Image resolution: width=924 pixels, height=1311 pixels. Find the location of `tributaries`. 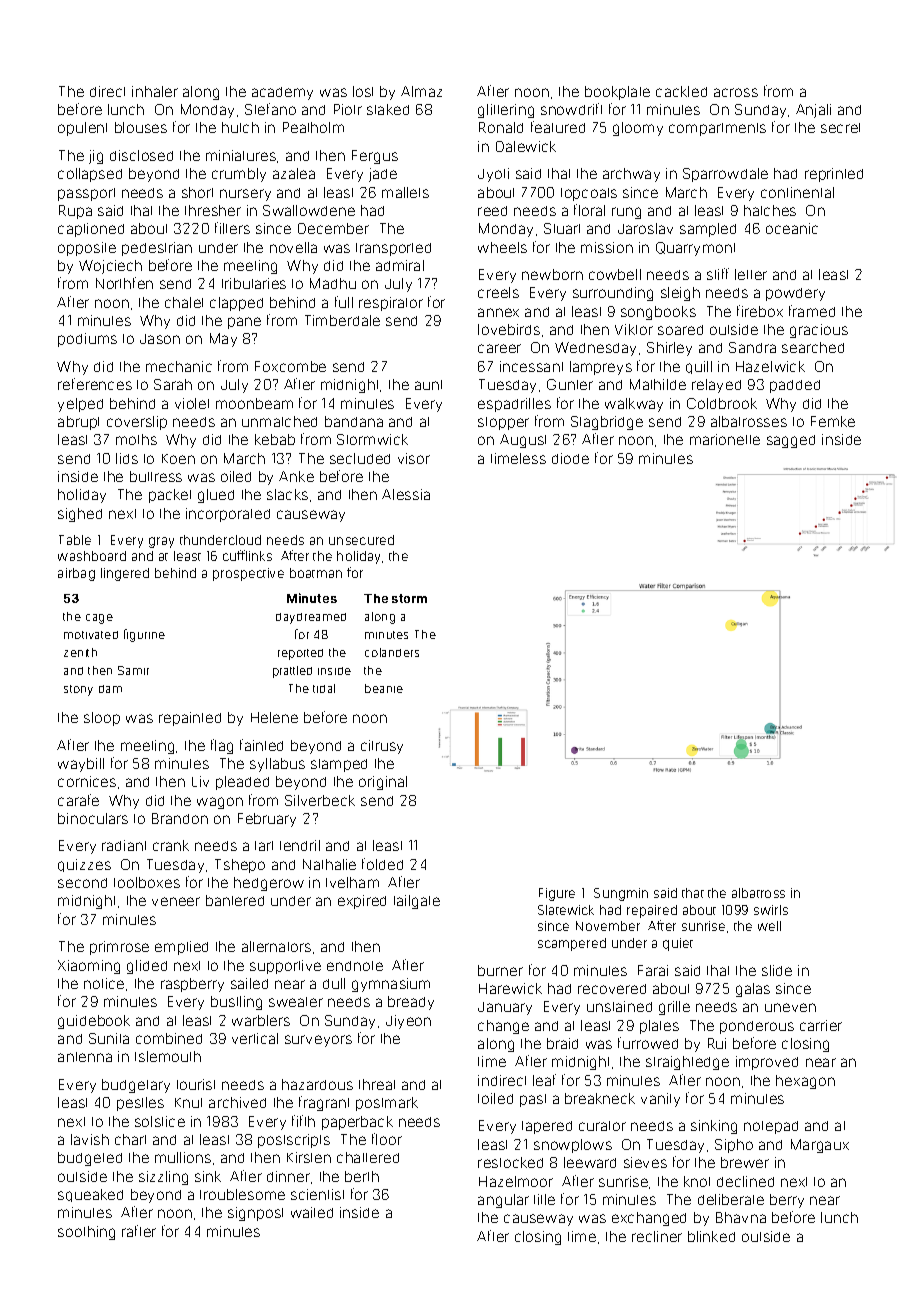

tributaries is located at coordinates (254, 283).
